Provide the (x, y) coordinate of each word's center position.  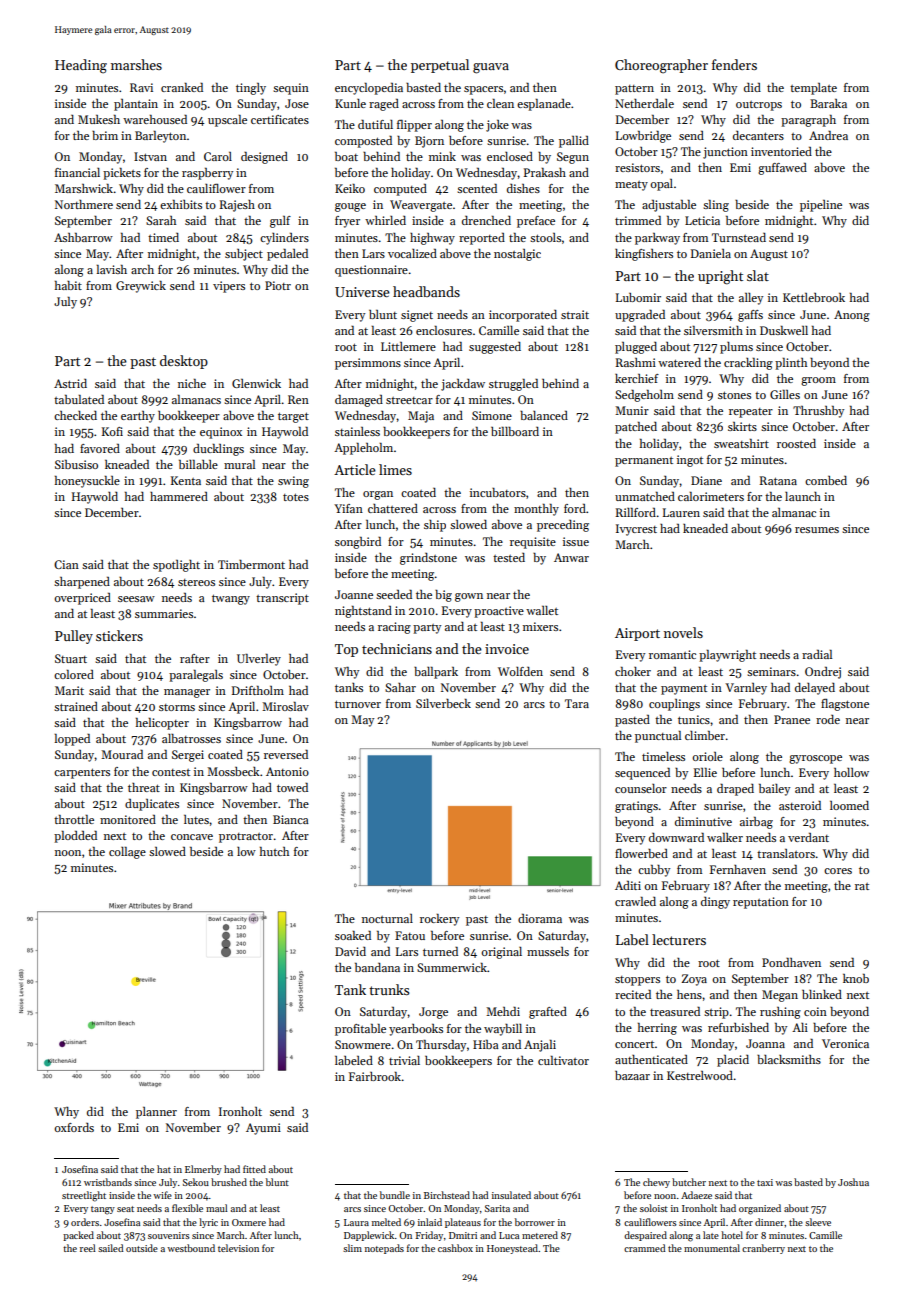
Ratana (778, 480)
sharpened (82, 583)
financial (77, 172)
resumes (817, 530)
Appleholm (363, 449)
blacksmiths (789, 1059)
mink (442, 156)
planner (156, 1113)
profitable (360, 1030)
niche (192, 383)
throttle (74, 819)
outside (142, 1248)
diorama (540, 918)
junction (725, 153)
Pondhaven (791, 962)
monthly (536, 510)
